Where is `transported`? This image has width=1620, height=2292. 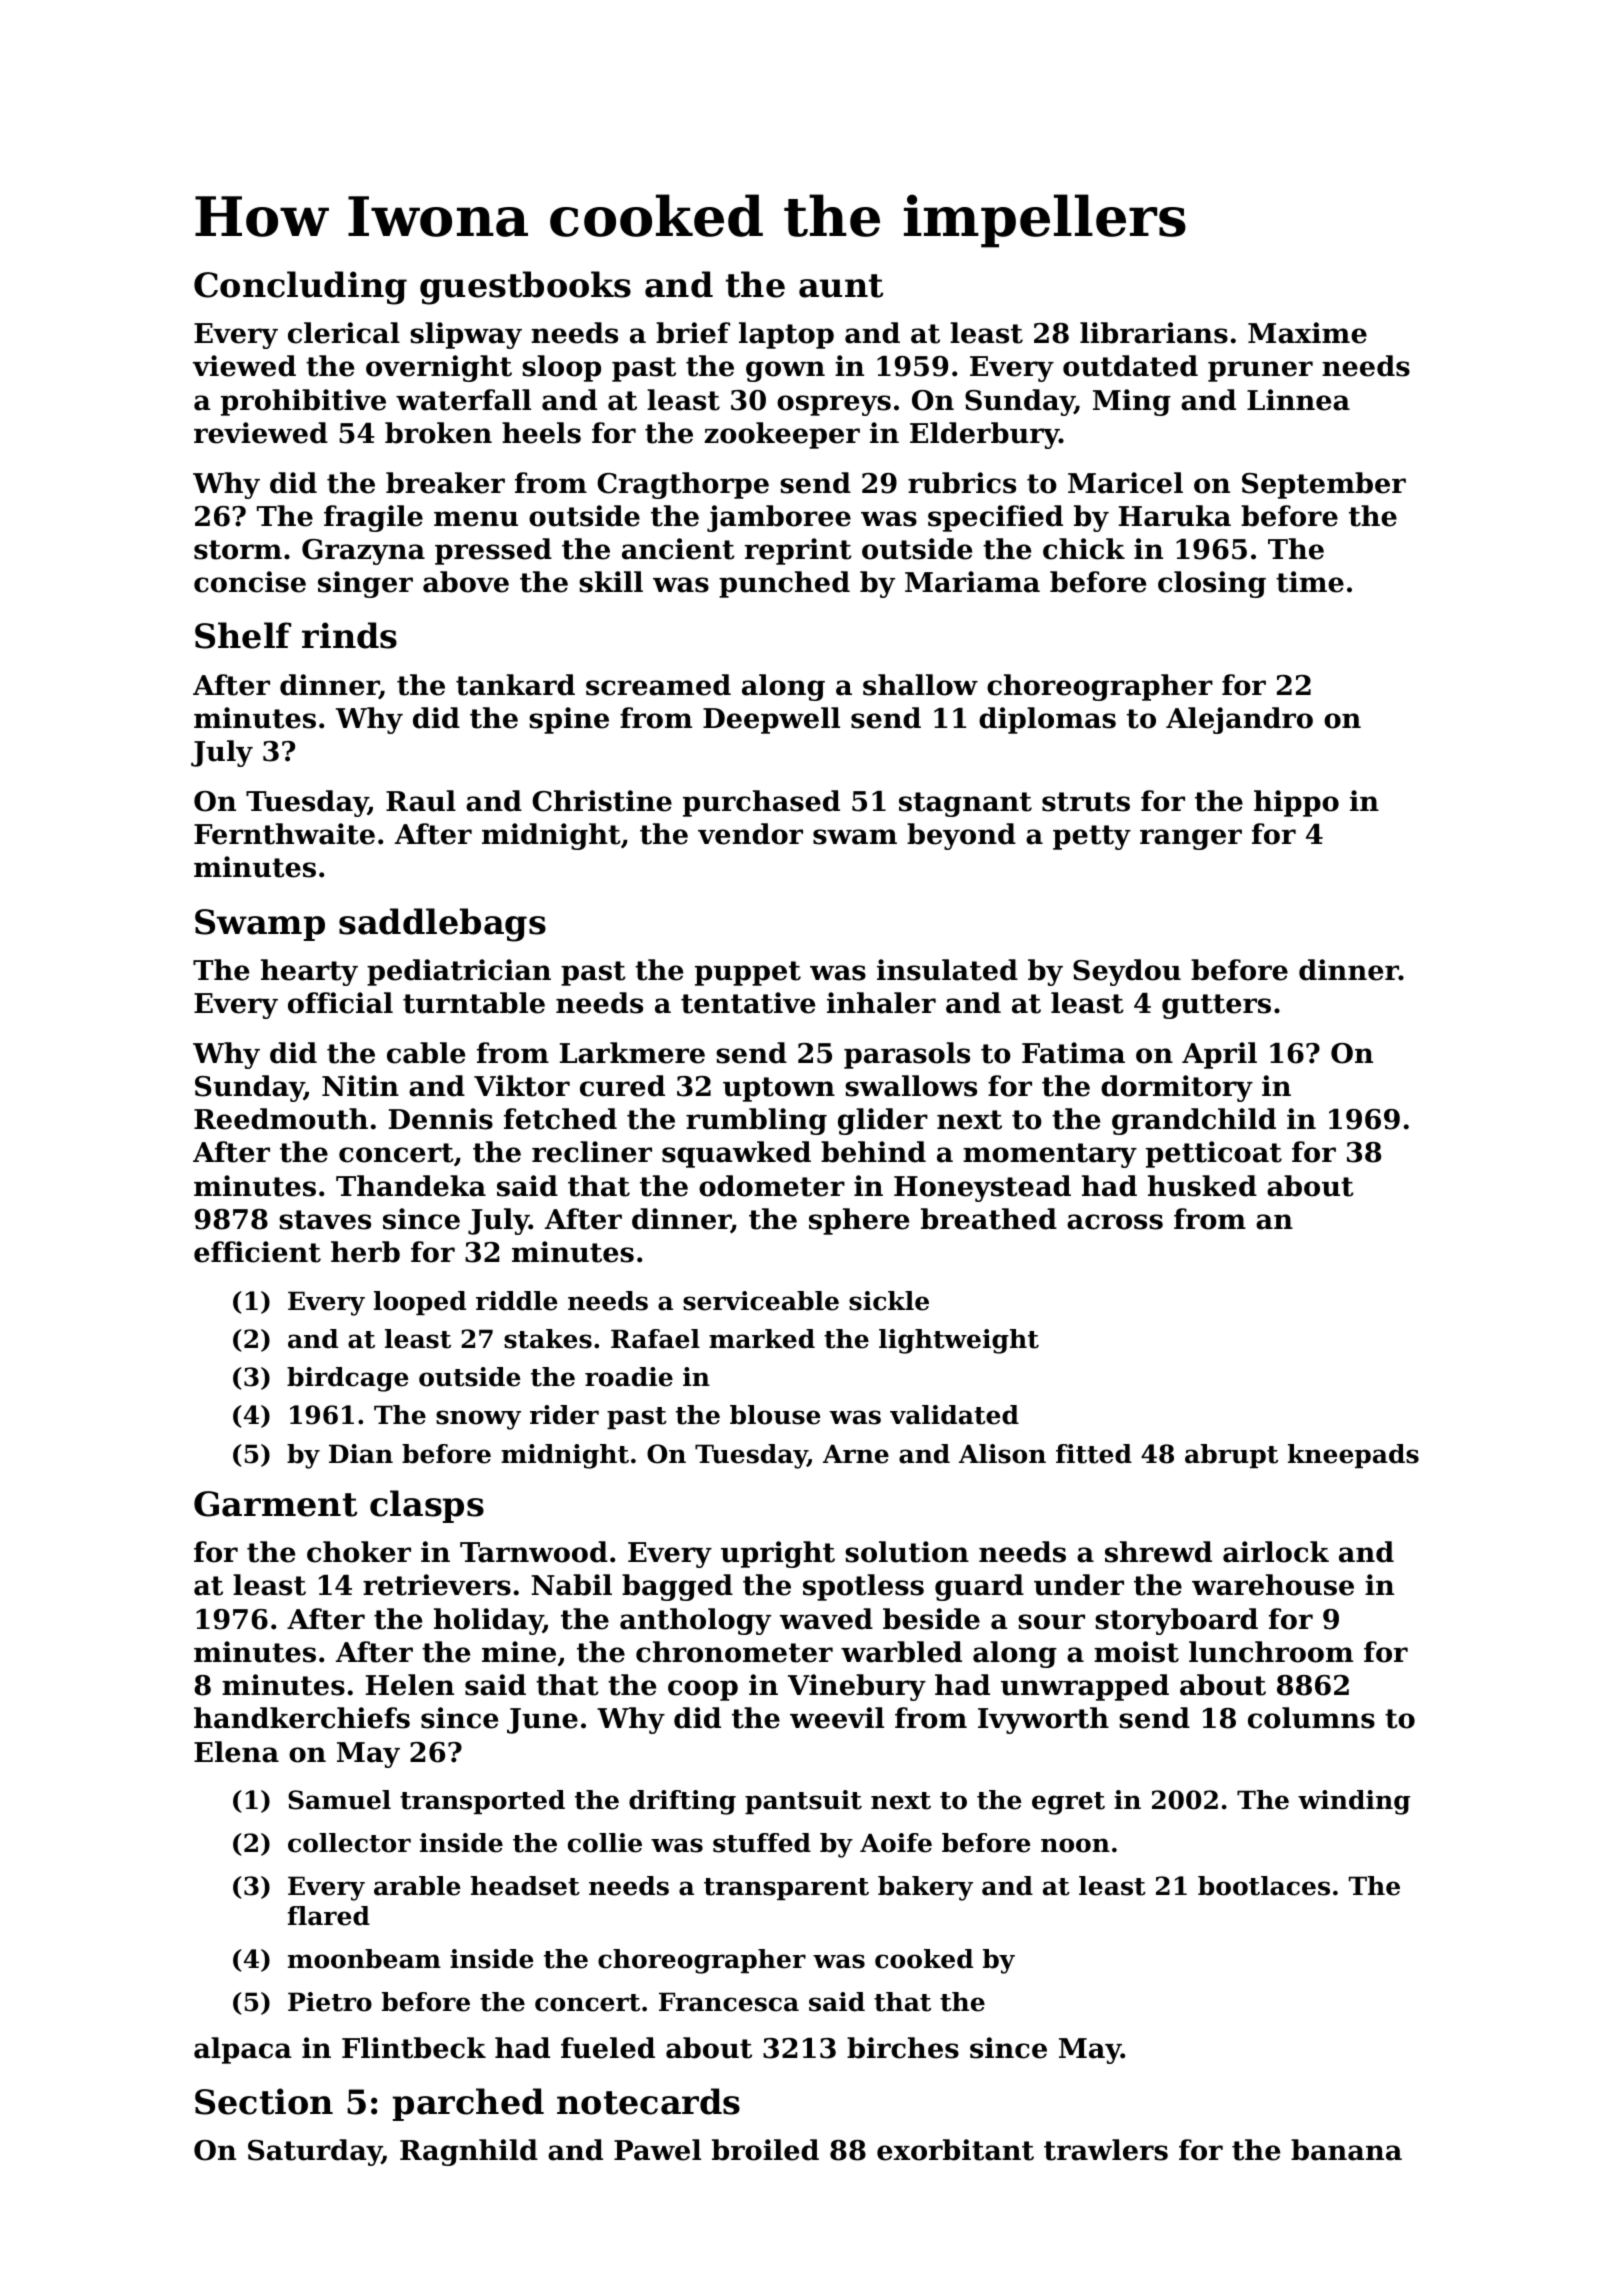
transported is located at coordinates (482, 1802).
